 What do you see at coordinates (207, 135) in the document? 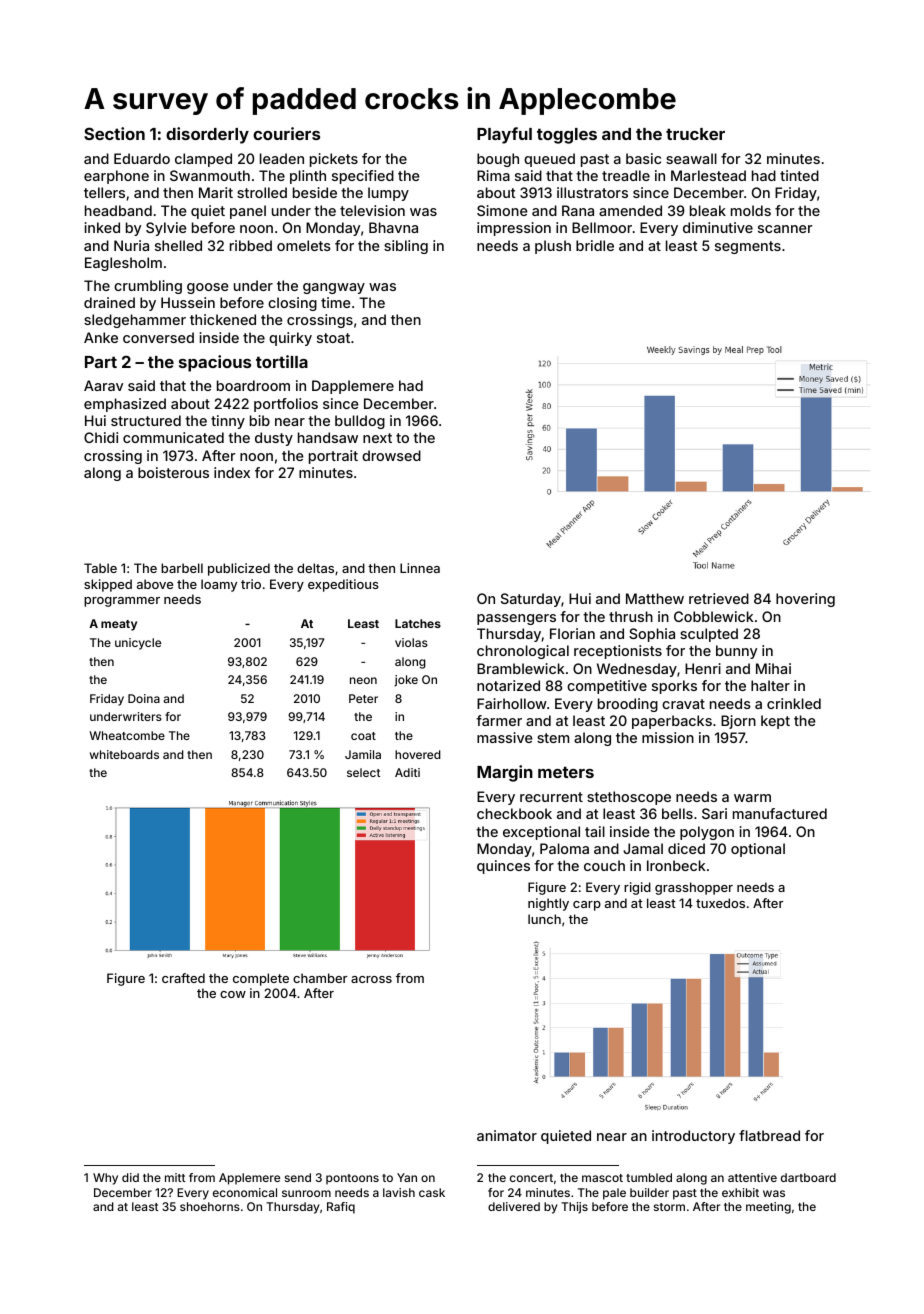
I see `disorderly` at bounding box center [207, 135].
